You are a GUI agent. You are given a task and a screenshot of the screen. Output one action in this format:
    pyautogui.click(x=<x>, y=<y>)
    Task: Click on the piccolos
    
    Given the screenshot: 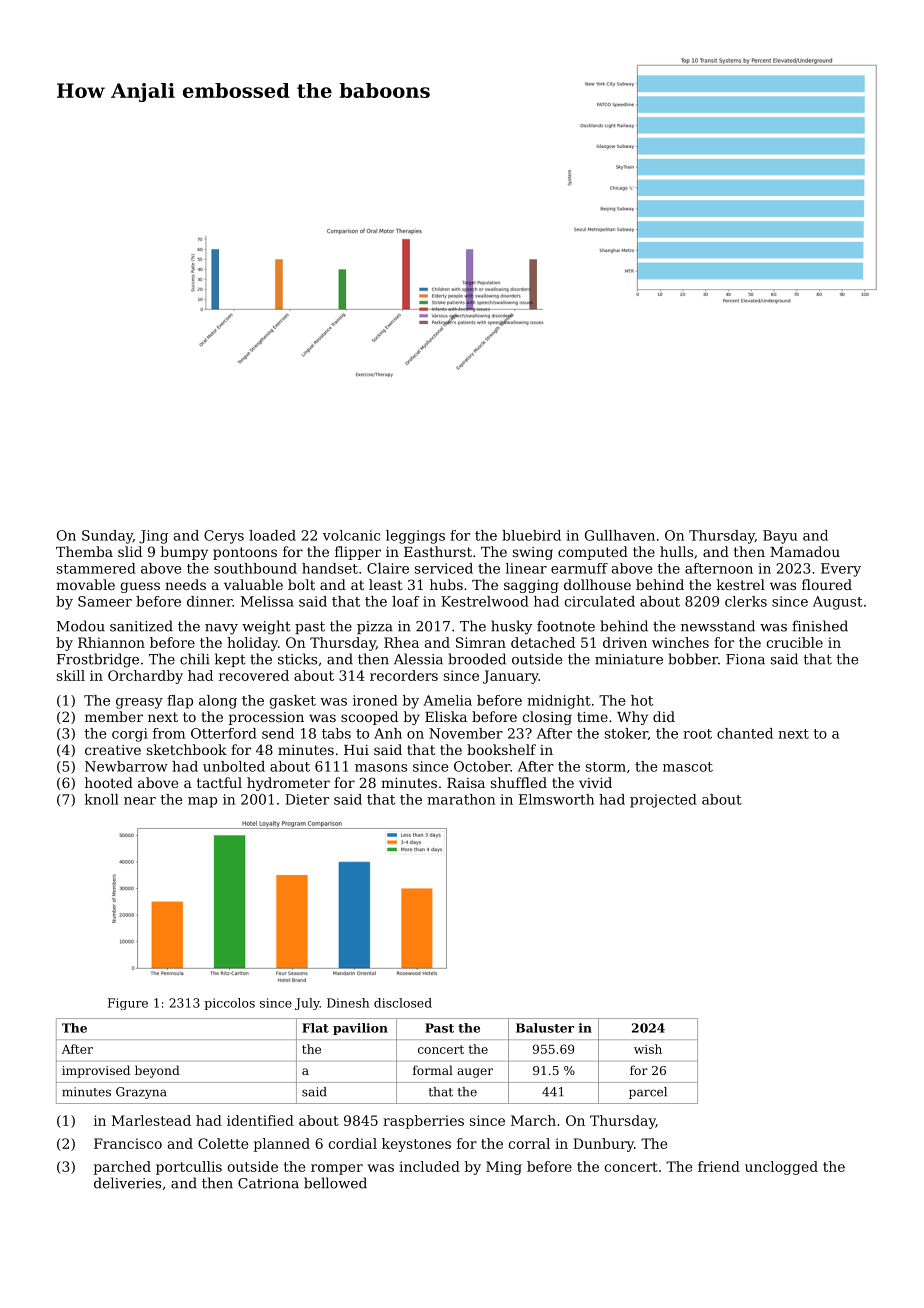 What is the action you would take?
    pyautogui.click(x=229, y=1004)
